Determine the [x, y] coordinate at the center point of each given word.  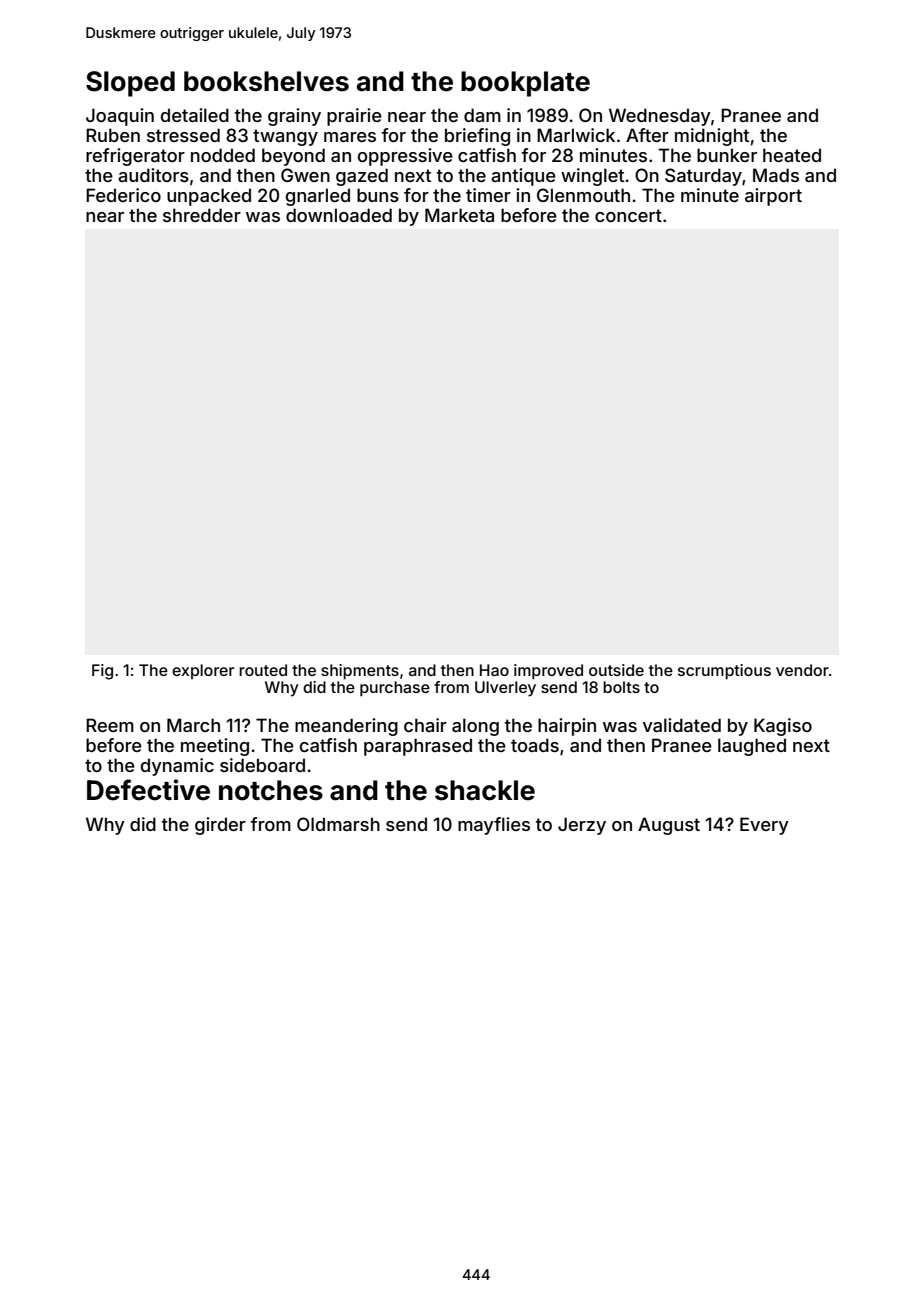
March [193, 725]
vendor [802, 670]
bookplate [525, 84]
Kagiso [783, 727]
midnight [712, 137]
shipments [360, 672]
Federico [123, 195]
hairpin [567, 727]
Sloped [130, 84]
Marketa [459, 215]
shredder [202, 215]
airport [773, 197]
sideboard [262, 765]
